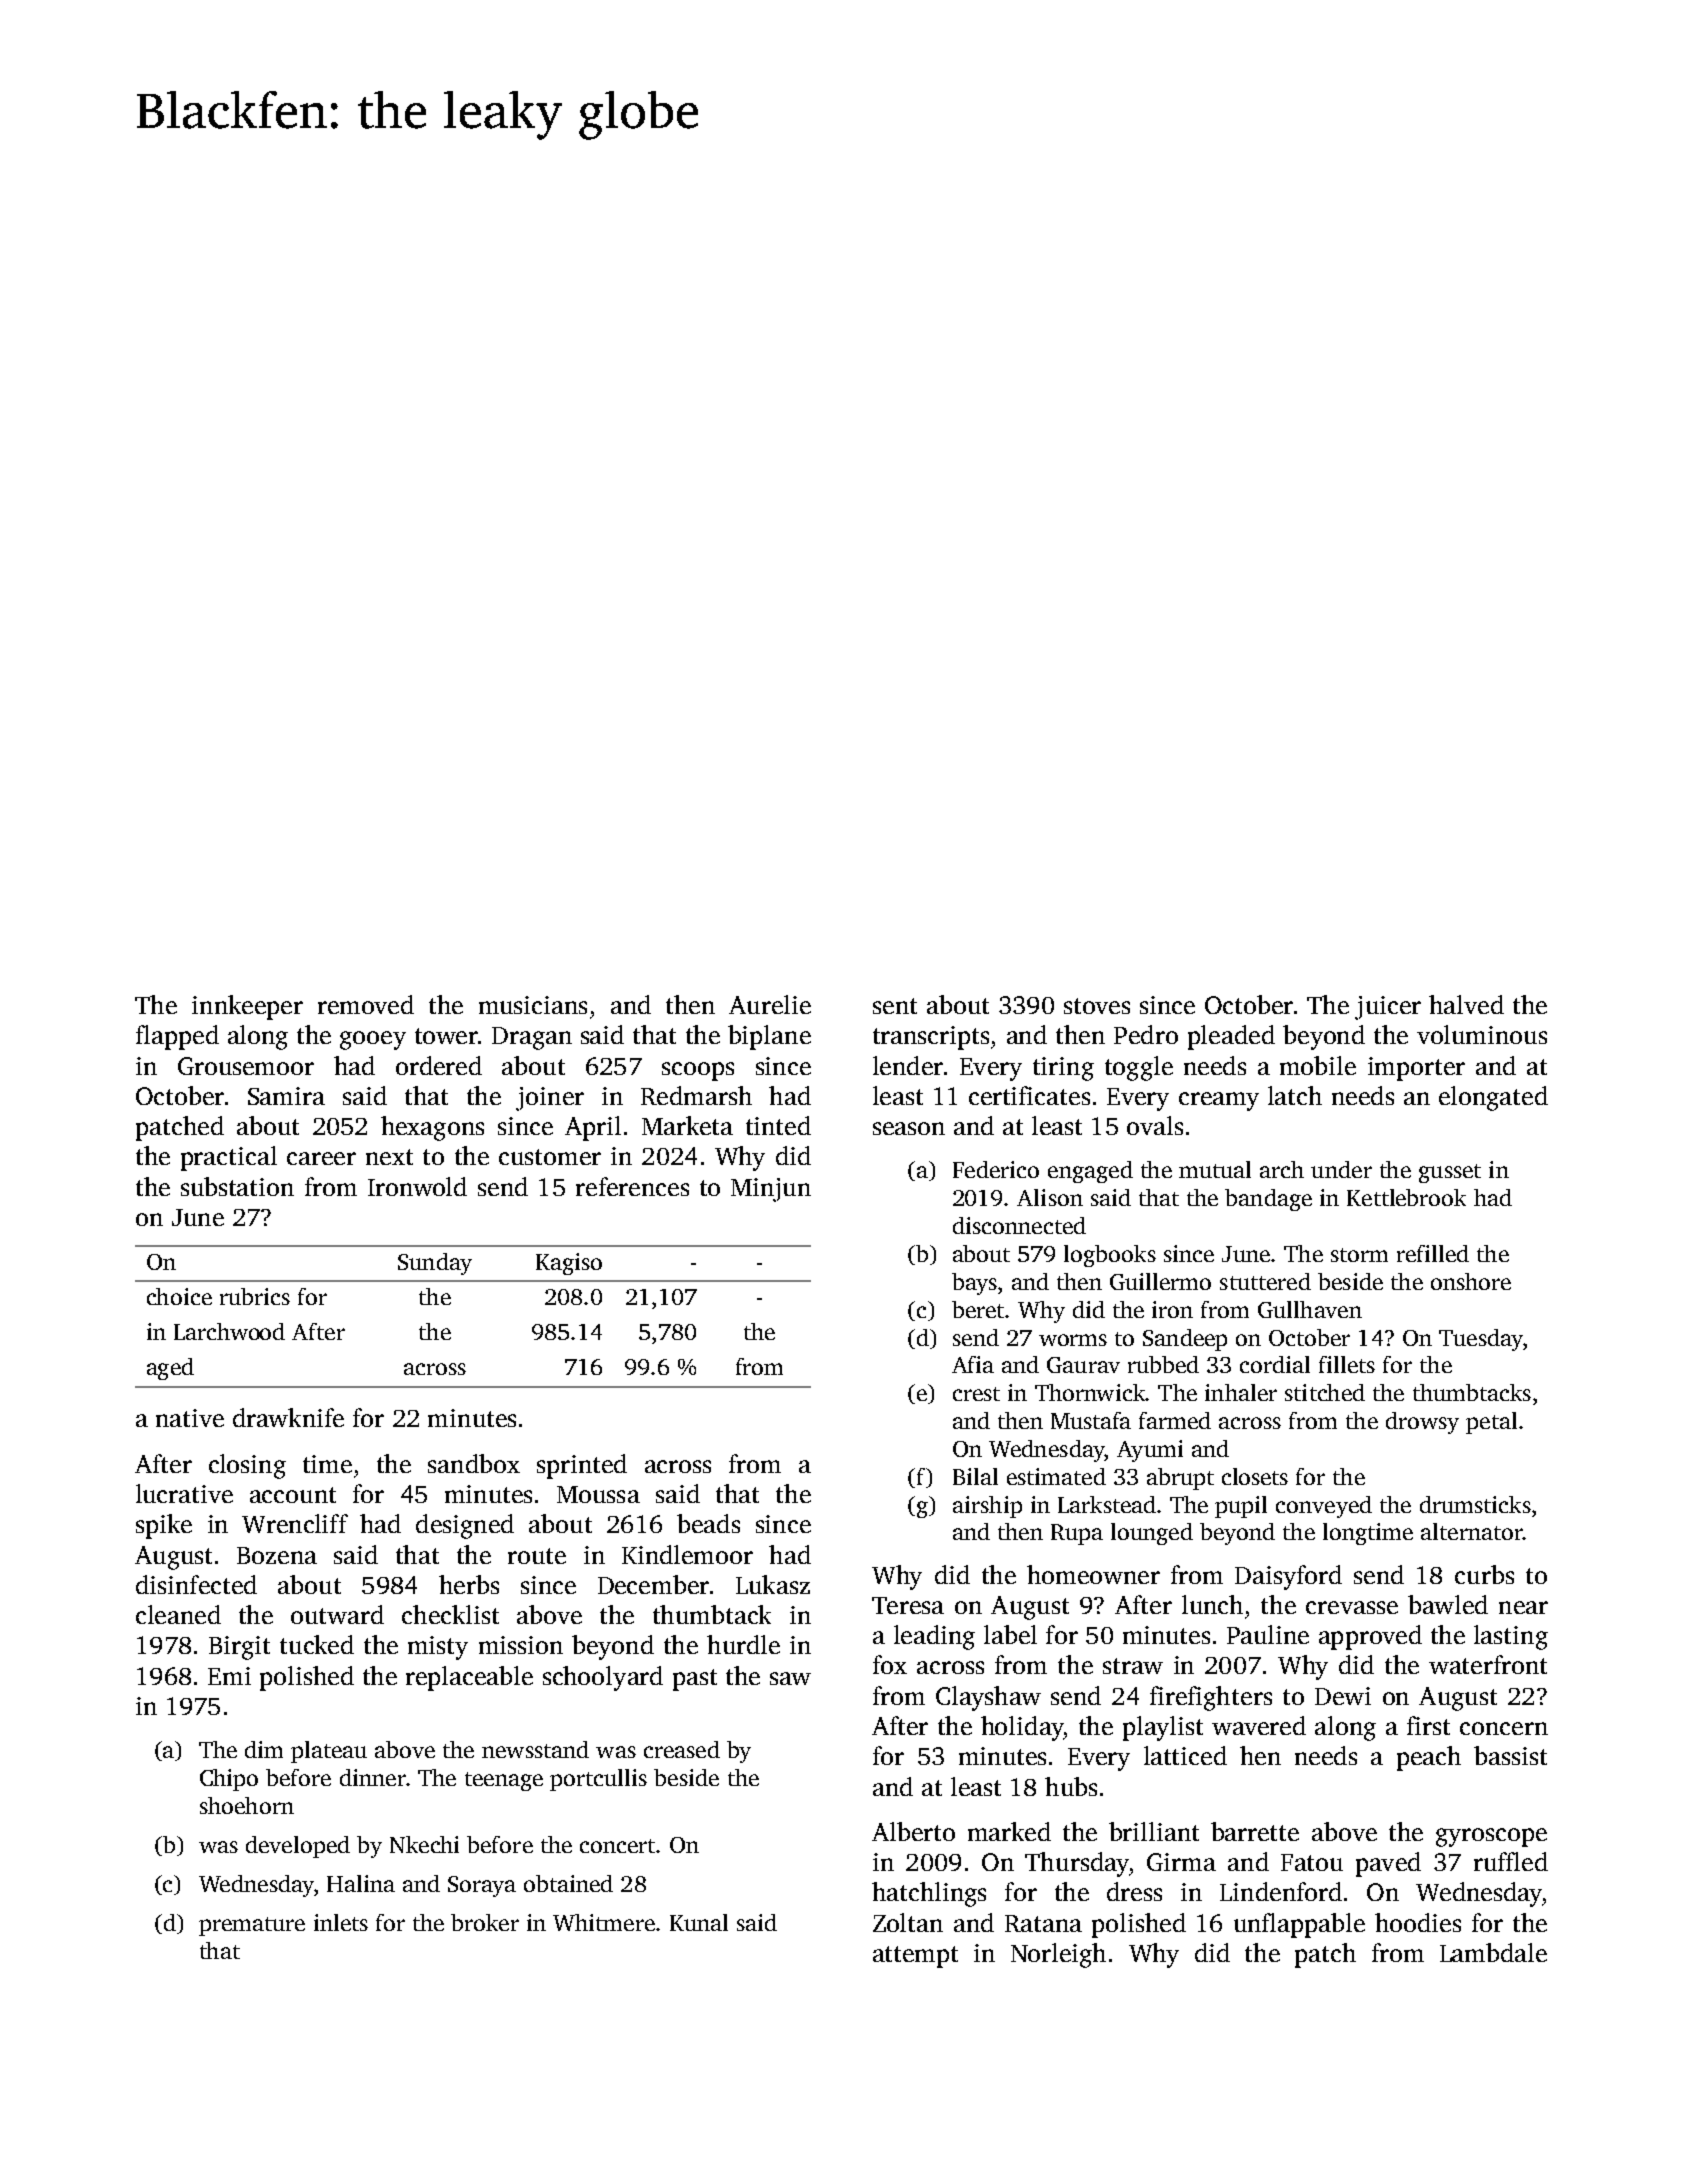 Image resolution: width=1683 pixels, height=2178 pixels. Describe the element at coordinates (708, 1523) in the screenshot. I see `beads` at that location.
